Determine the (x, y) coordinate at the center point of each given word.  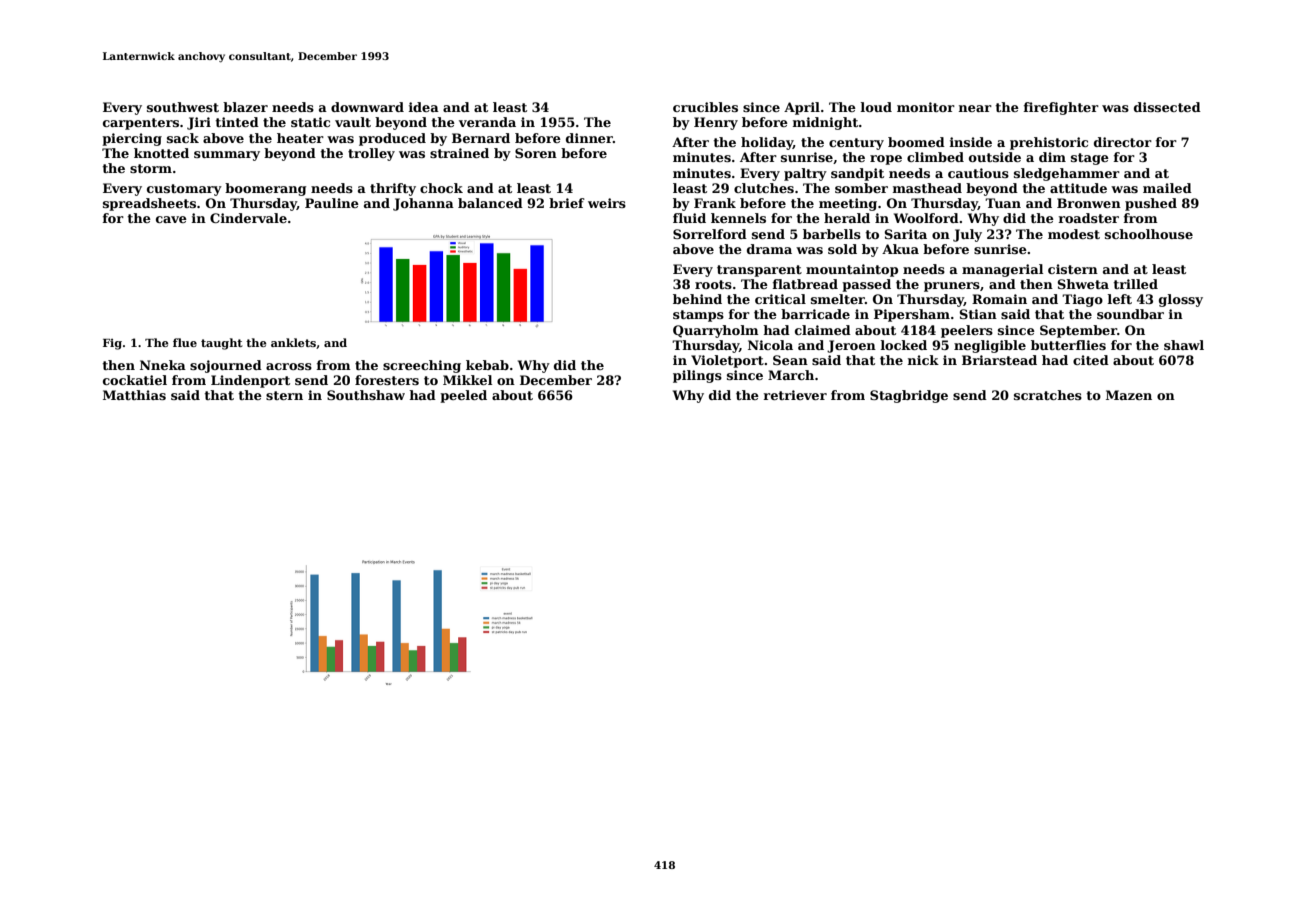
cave (171, 219)
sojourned (226, 366)
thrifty (393, 189)
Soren (536, 153)
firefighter (1061, 108)
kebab (487, 365)
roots (713, 284)
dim (1052, 157)
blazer (245, 107)
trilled (1135, 284)
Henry (716, 123)
